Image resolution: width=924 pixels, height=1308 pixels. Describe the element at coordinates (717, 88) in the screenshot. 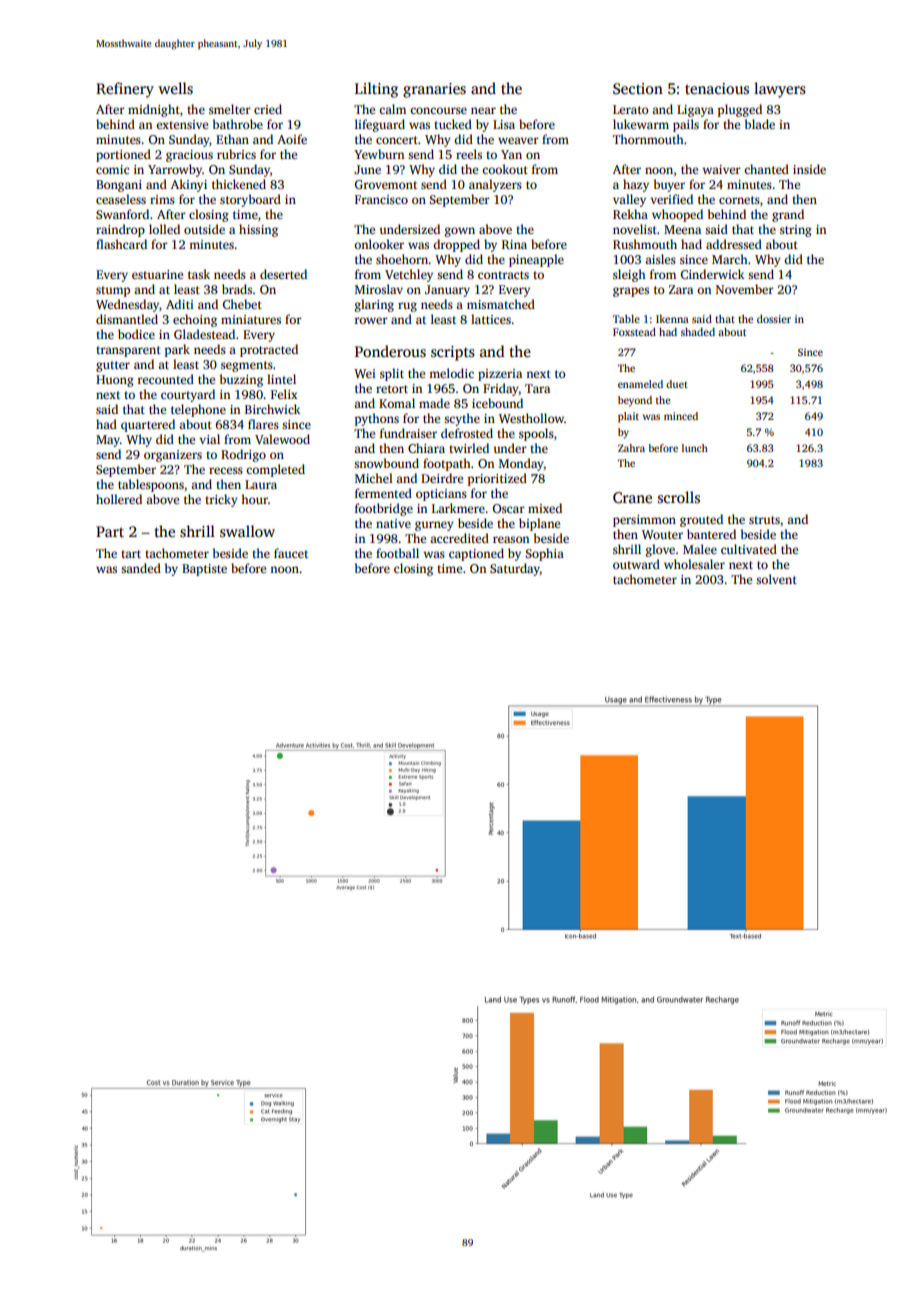

I see `tenacious` at that location.
